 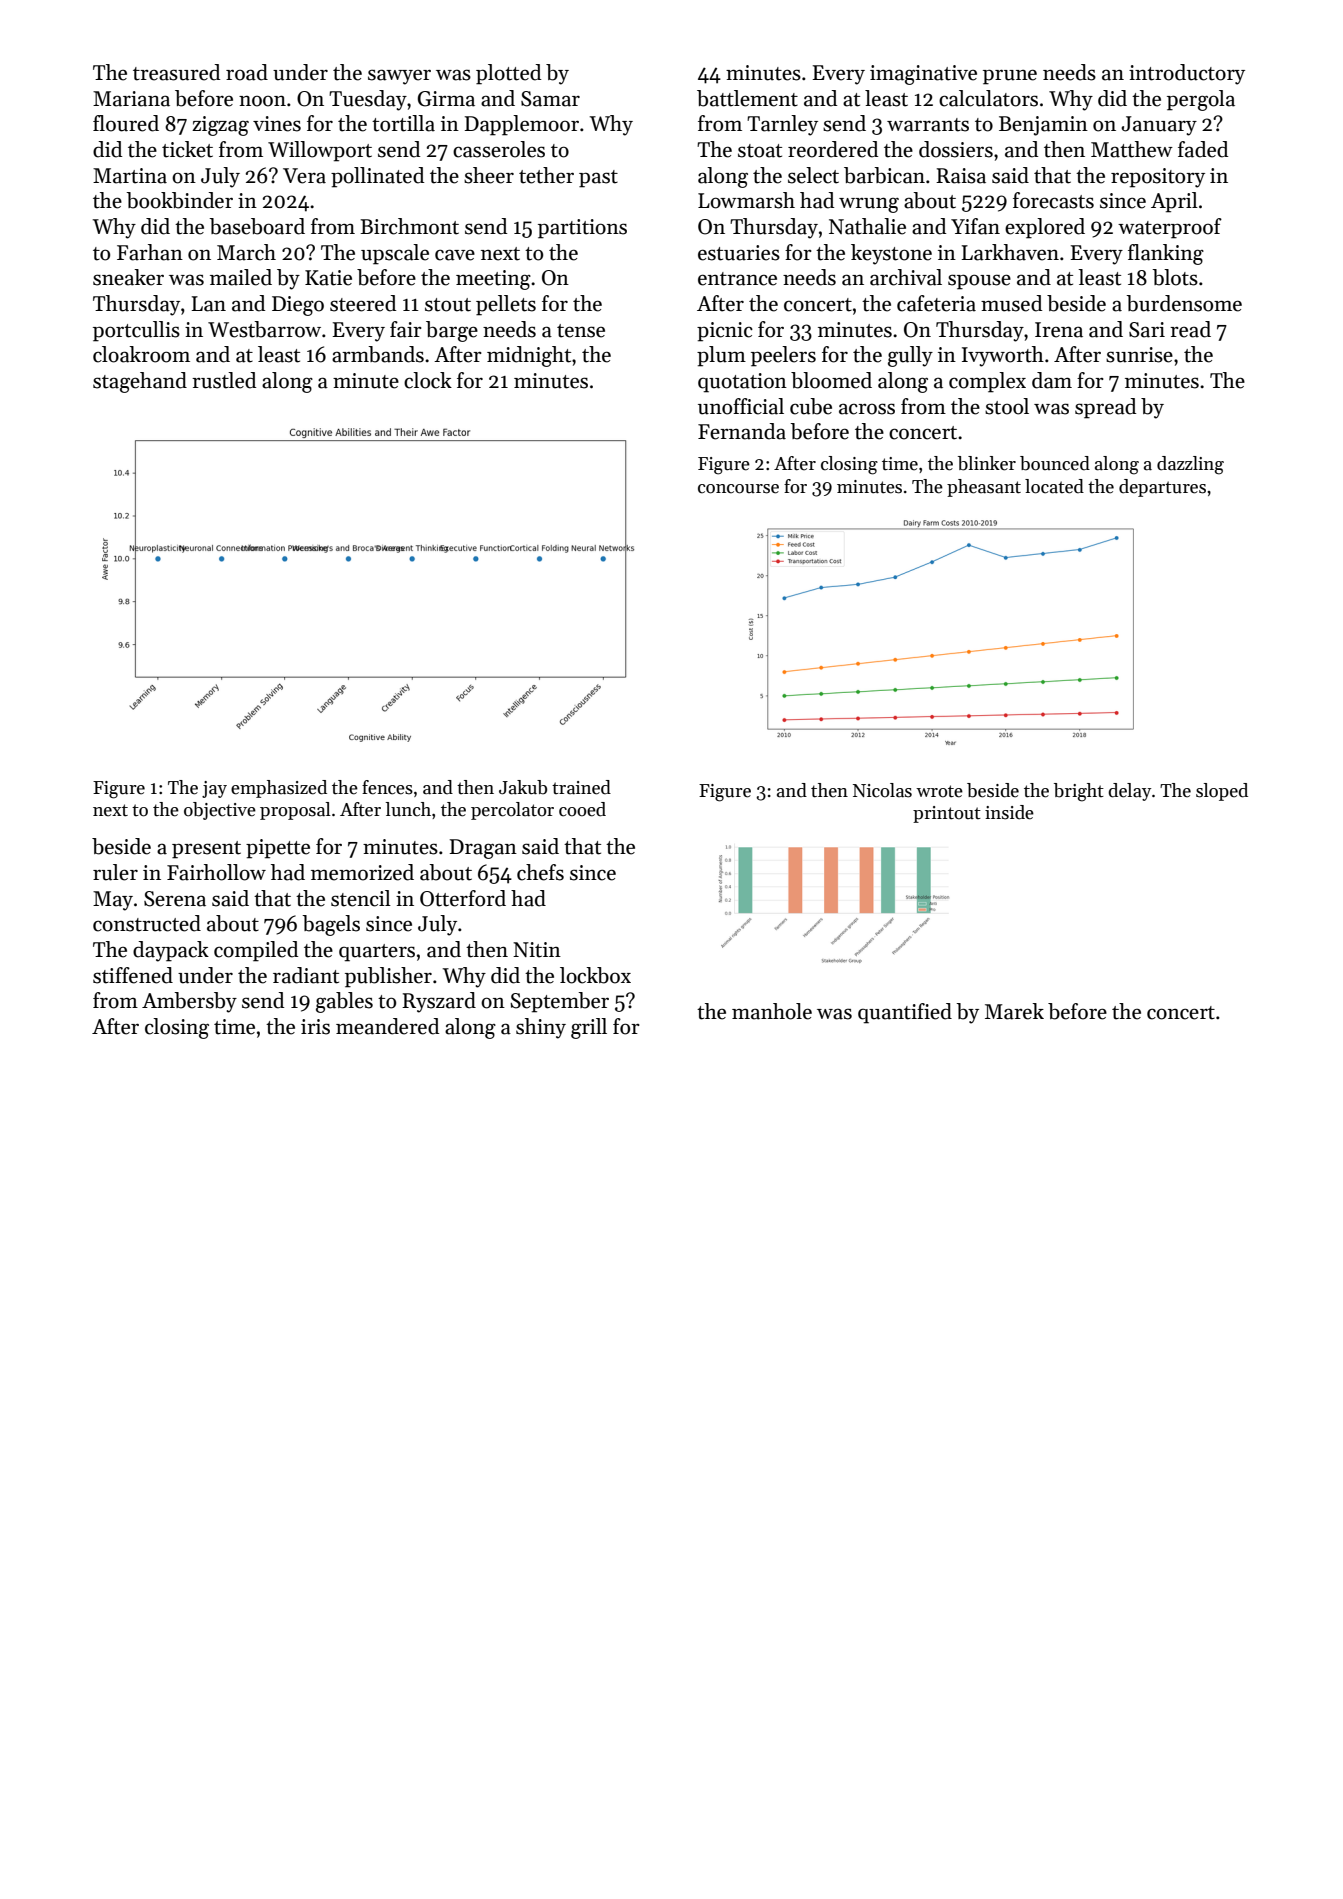 What do you see at coordinates (1054, 486) in the document?
I see `located` at bounding box center [1054, 486].
